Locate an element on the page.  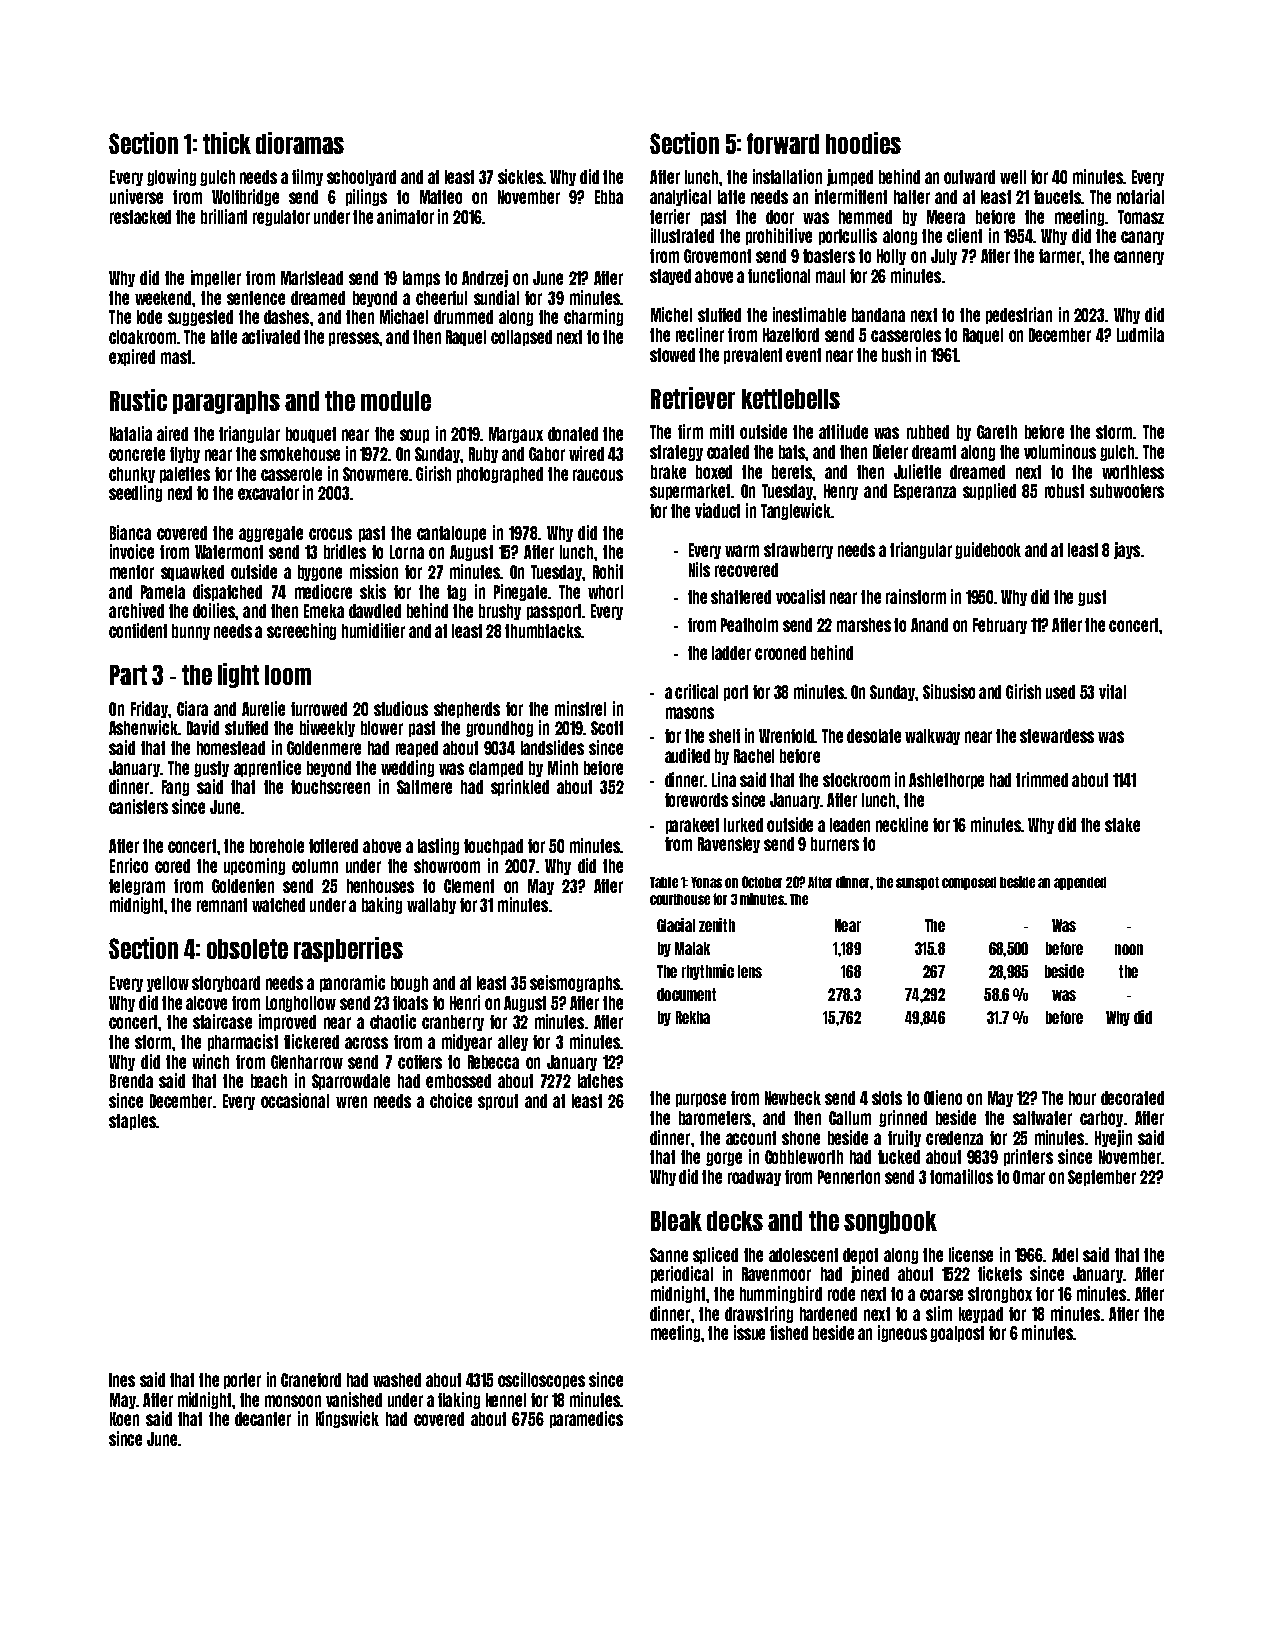
maul is located at coordinates (830, 276).
